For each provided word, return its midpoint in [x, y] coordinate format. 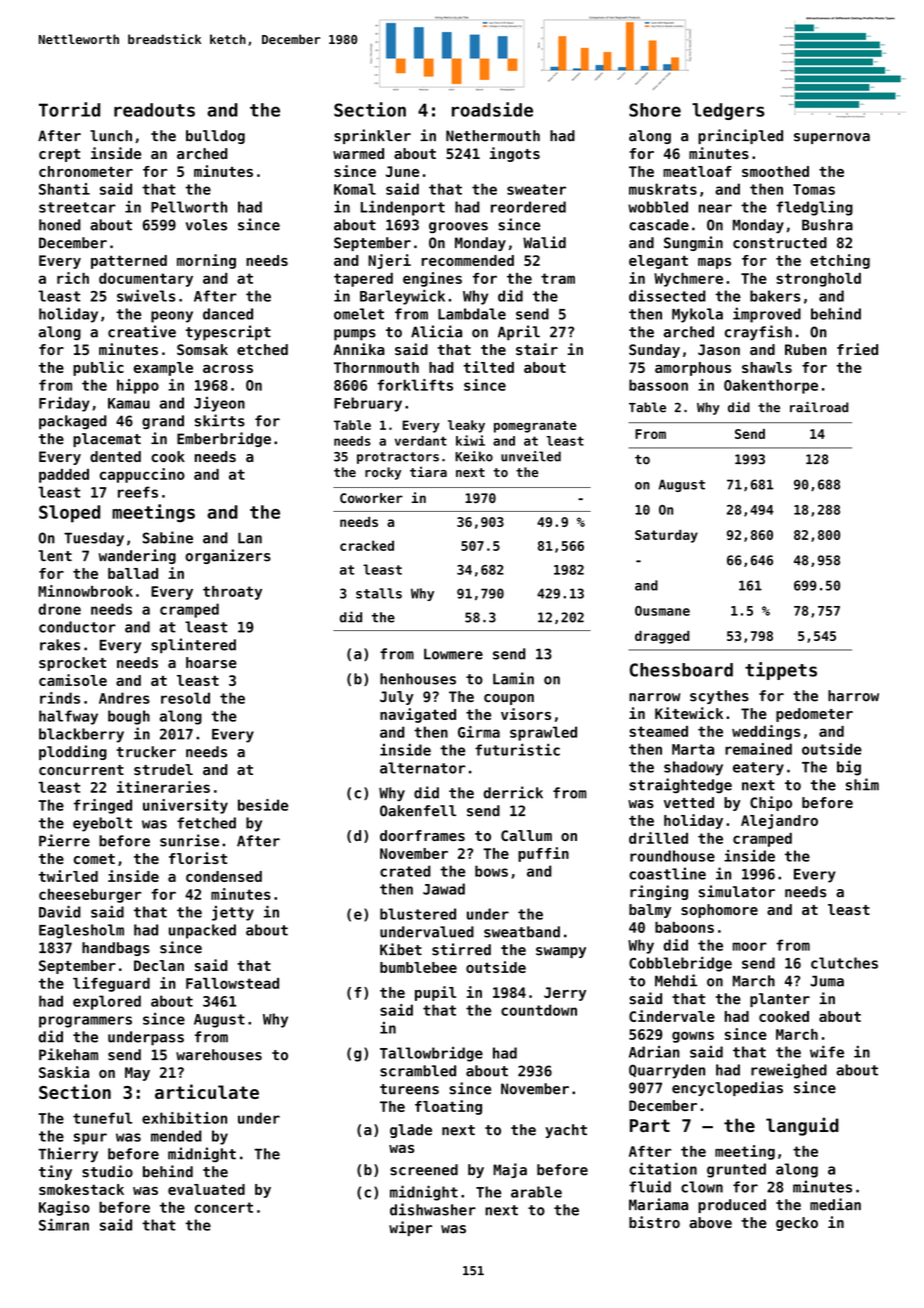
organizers [228, 556]
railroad [819, 407]
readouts [154, 110]
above [710, 1222]
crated [405, 871]
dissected [667, 296]
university [185, 806]
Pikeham [68, 1054]
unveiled [531, 456]
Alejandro [779, 821]
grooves [458, 227]
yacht [566, 1131]
